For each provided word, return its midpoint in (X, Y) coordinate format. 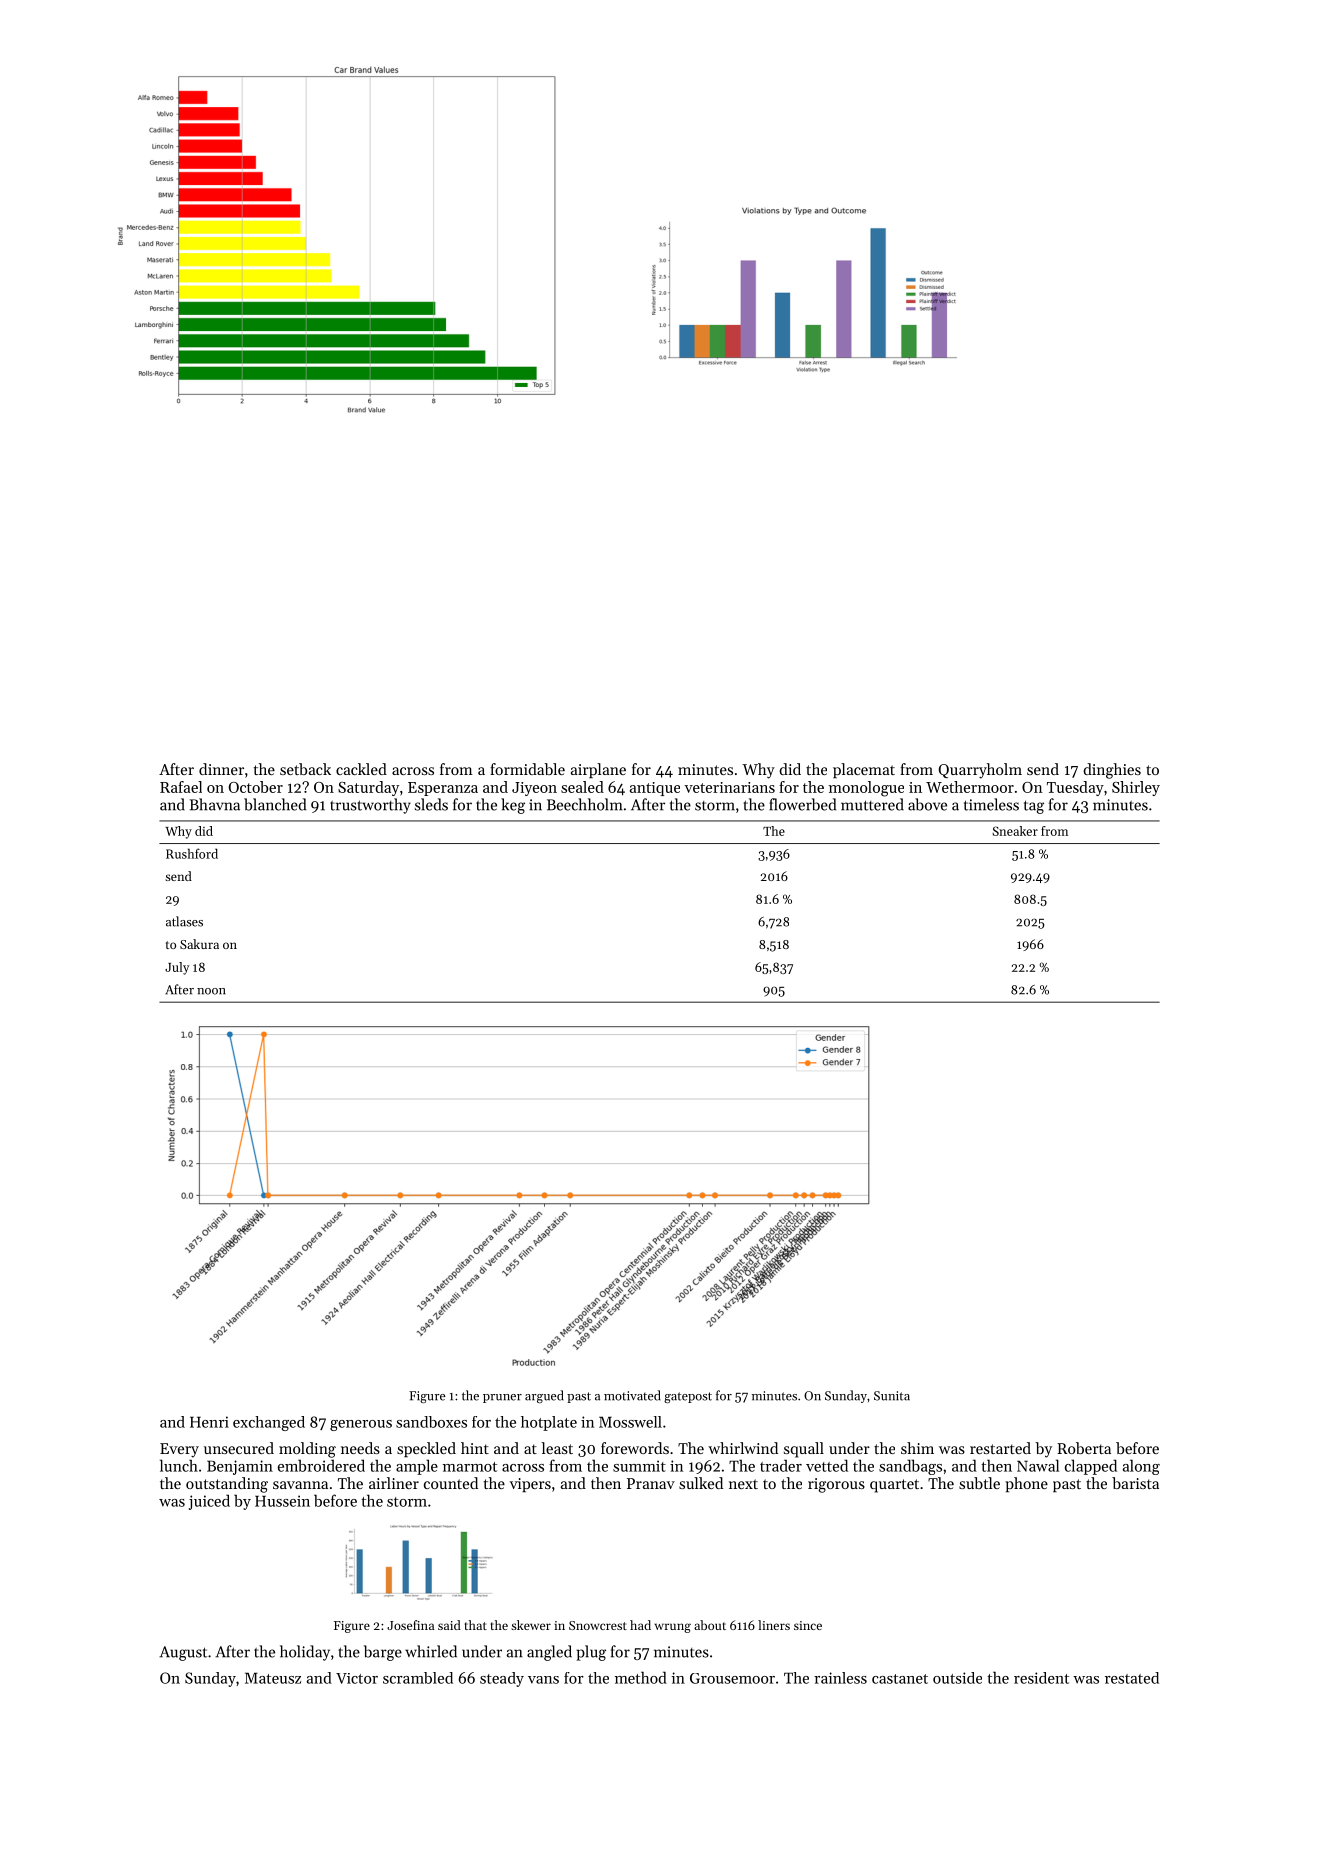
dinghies (1112, 771)
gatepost (688, 1397)
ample (417, 1467)
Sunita (892, 1396)
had (640, 1625)
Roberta (1084, 1448)
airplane (598, 770)
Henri (209, 1422)
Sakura (199, 944)
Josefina (410, 1625)
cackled (361, 769)
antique (655, 789)
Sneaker (1015, 831)
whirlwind (743, 1448)
